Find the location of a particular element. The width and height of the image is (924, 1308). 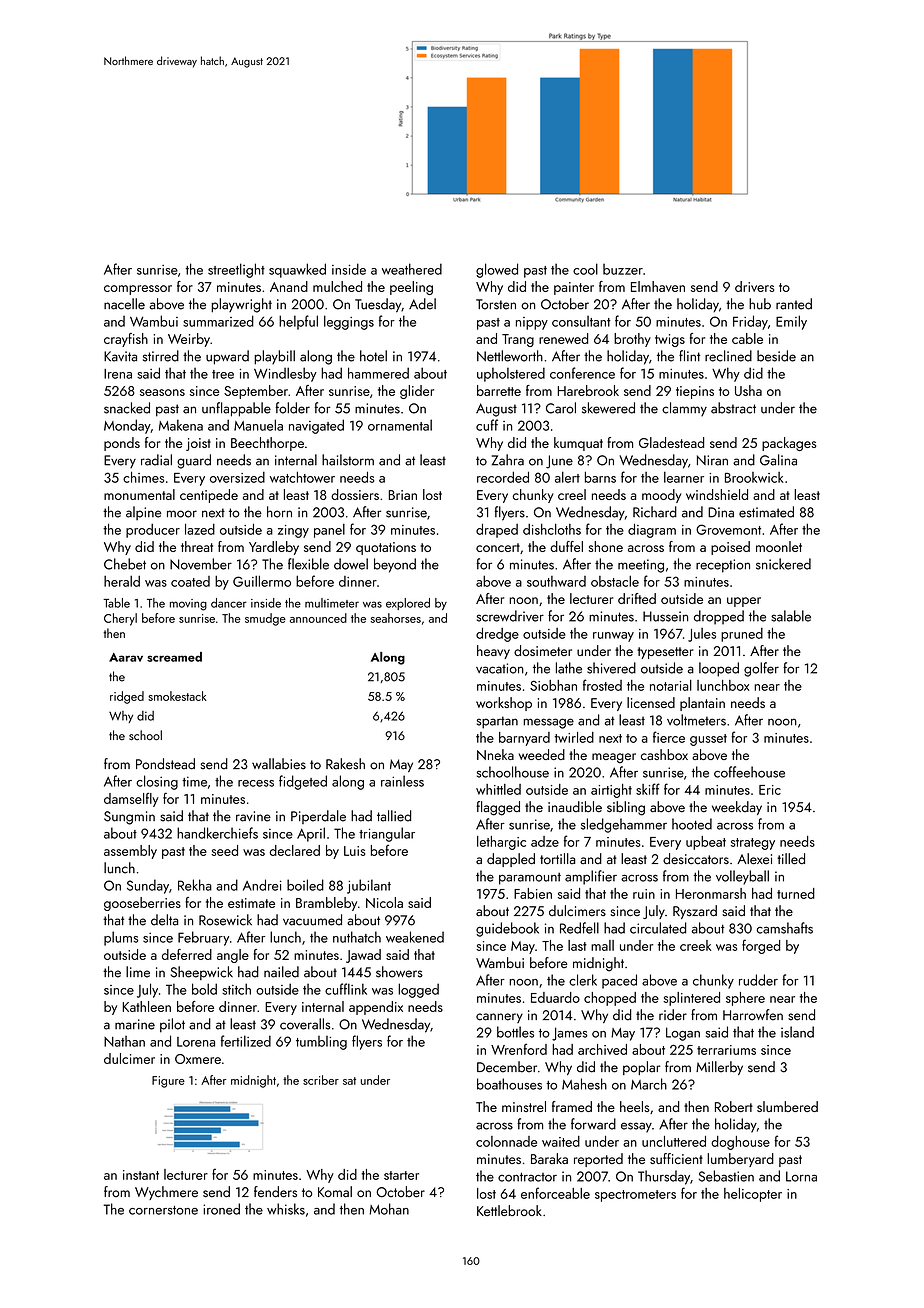

damselfly is located at coordinates (131, 800).
